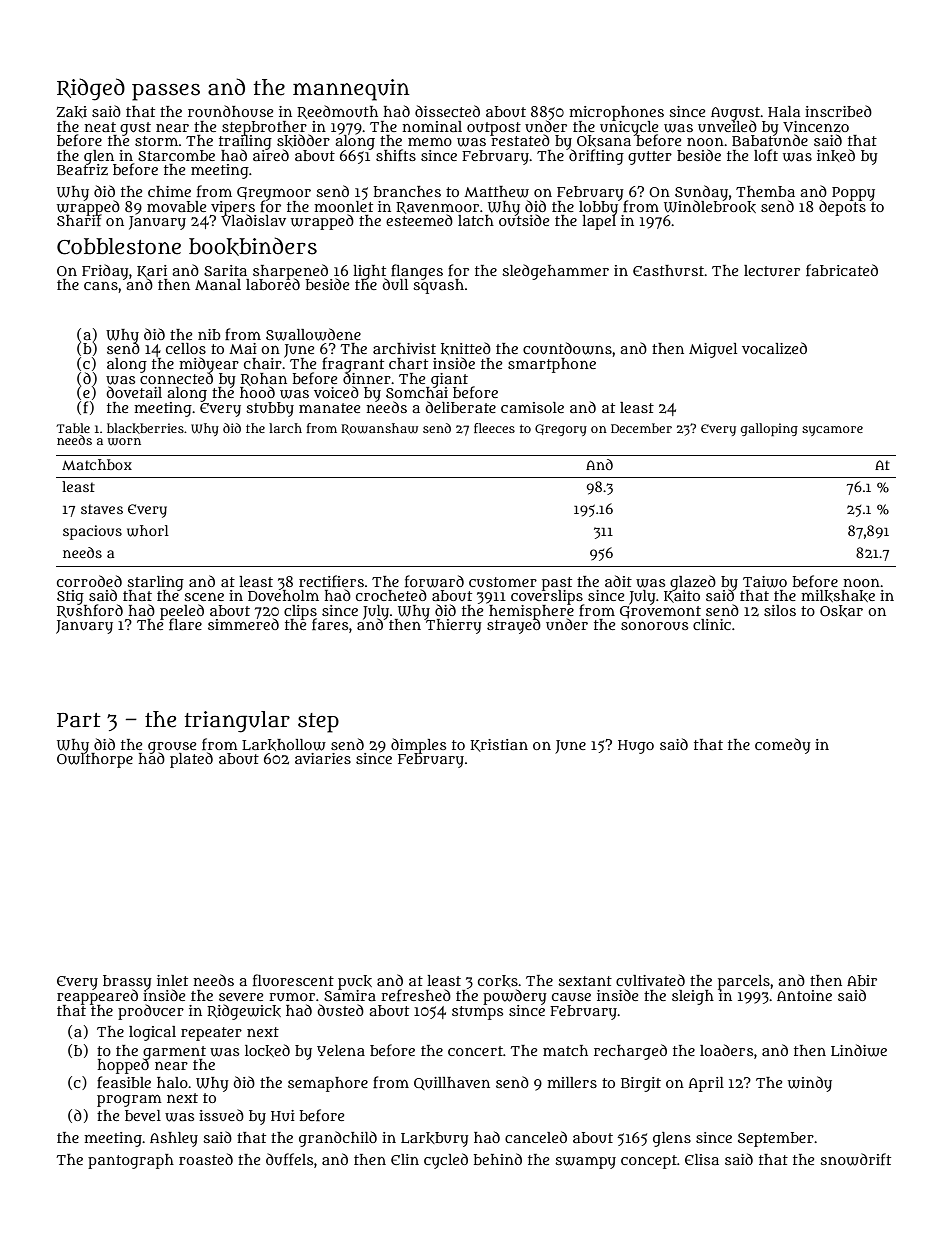 The height and width of the screenshot is (1233, 952). Describe the element at coordinates (174, 1052) in the screenshot. I see `garment` at that location.
